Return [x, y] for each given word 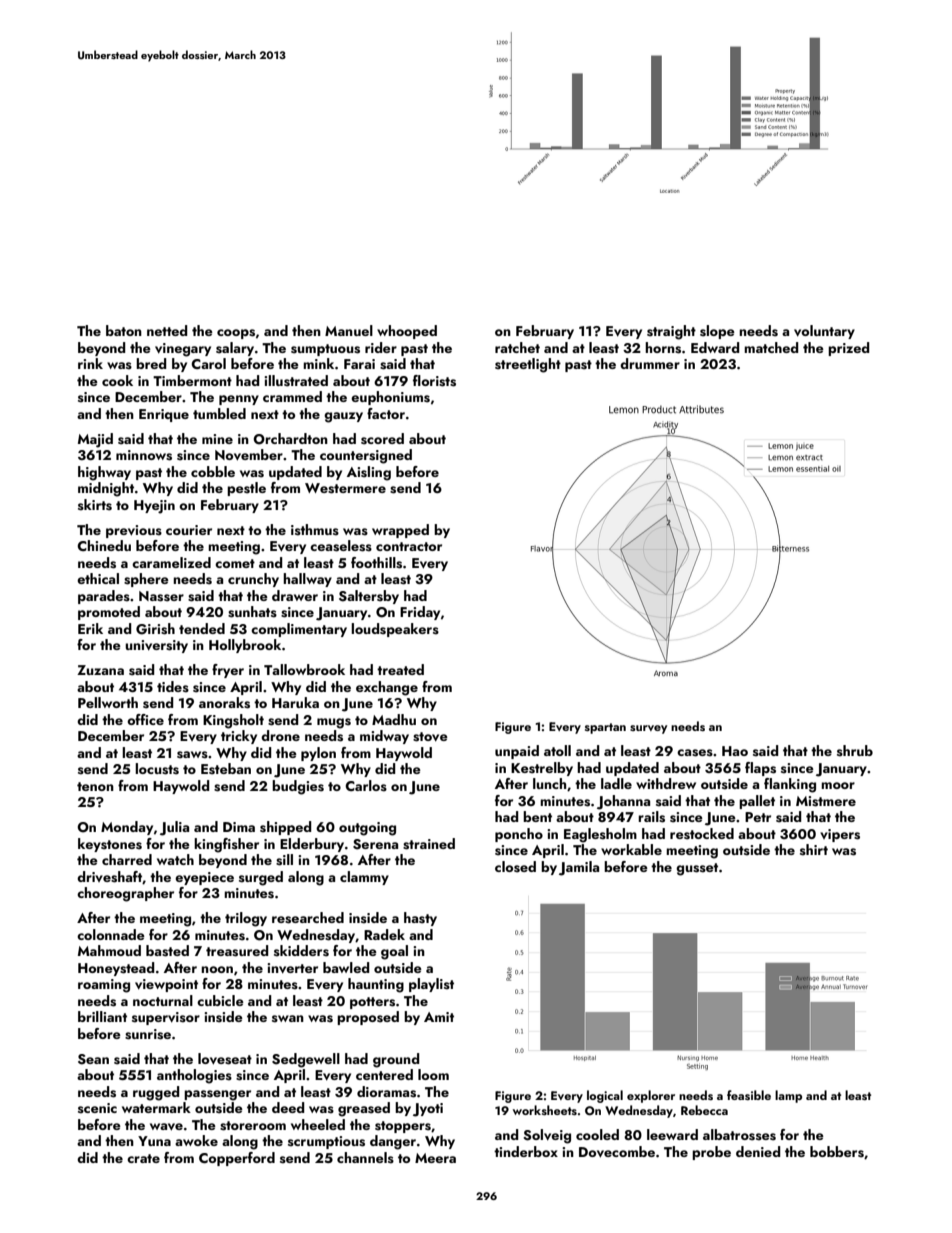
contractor [409, 546]
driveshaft [109, 877]
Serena [375, 844]
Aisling [369, 473]
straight [671, 332]
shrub [855, 751]
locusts [157, 769]
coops [236, 334]
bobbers [837, 1152]
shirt [814, 850]
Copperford [237, 1159]
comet [235, 563]
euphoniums [390, 398]
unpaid [517, 752]
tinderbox [526, 1151]
